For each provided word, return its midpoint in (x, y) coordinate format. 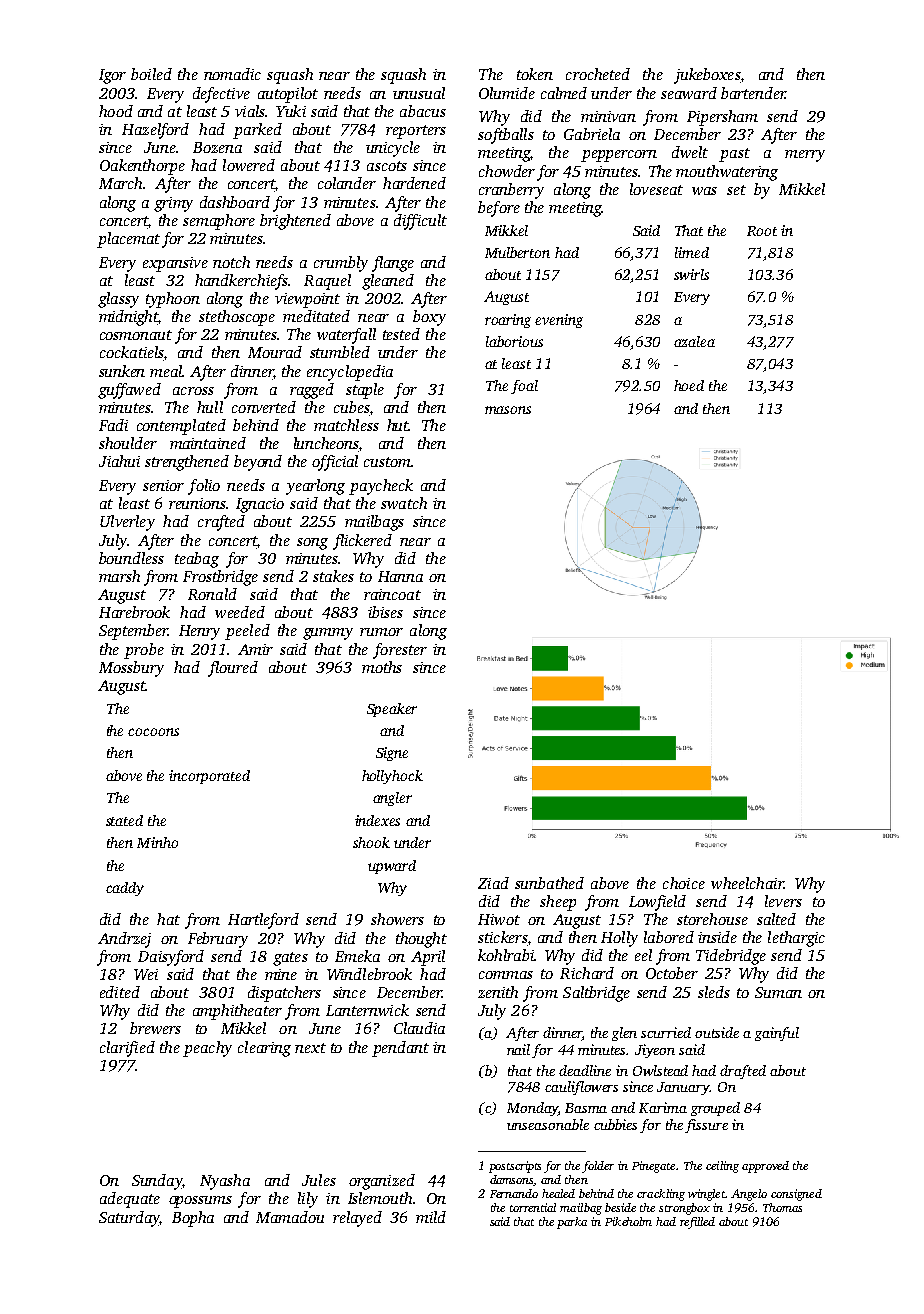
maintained (208, 443)
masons (508, 410)
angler (392, 799)
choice (684, 883)
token (535, 74)
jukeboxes (707, 76)
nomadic (232, 74)
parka (572, 1223)
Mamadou (290, 1217)
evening (559, 321)
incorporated (209, 777)
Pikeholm (628, 1221)
